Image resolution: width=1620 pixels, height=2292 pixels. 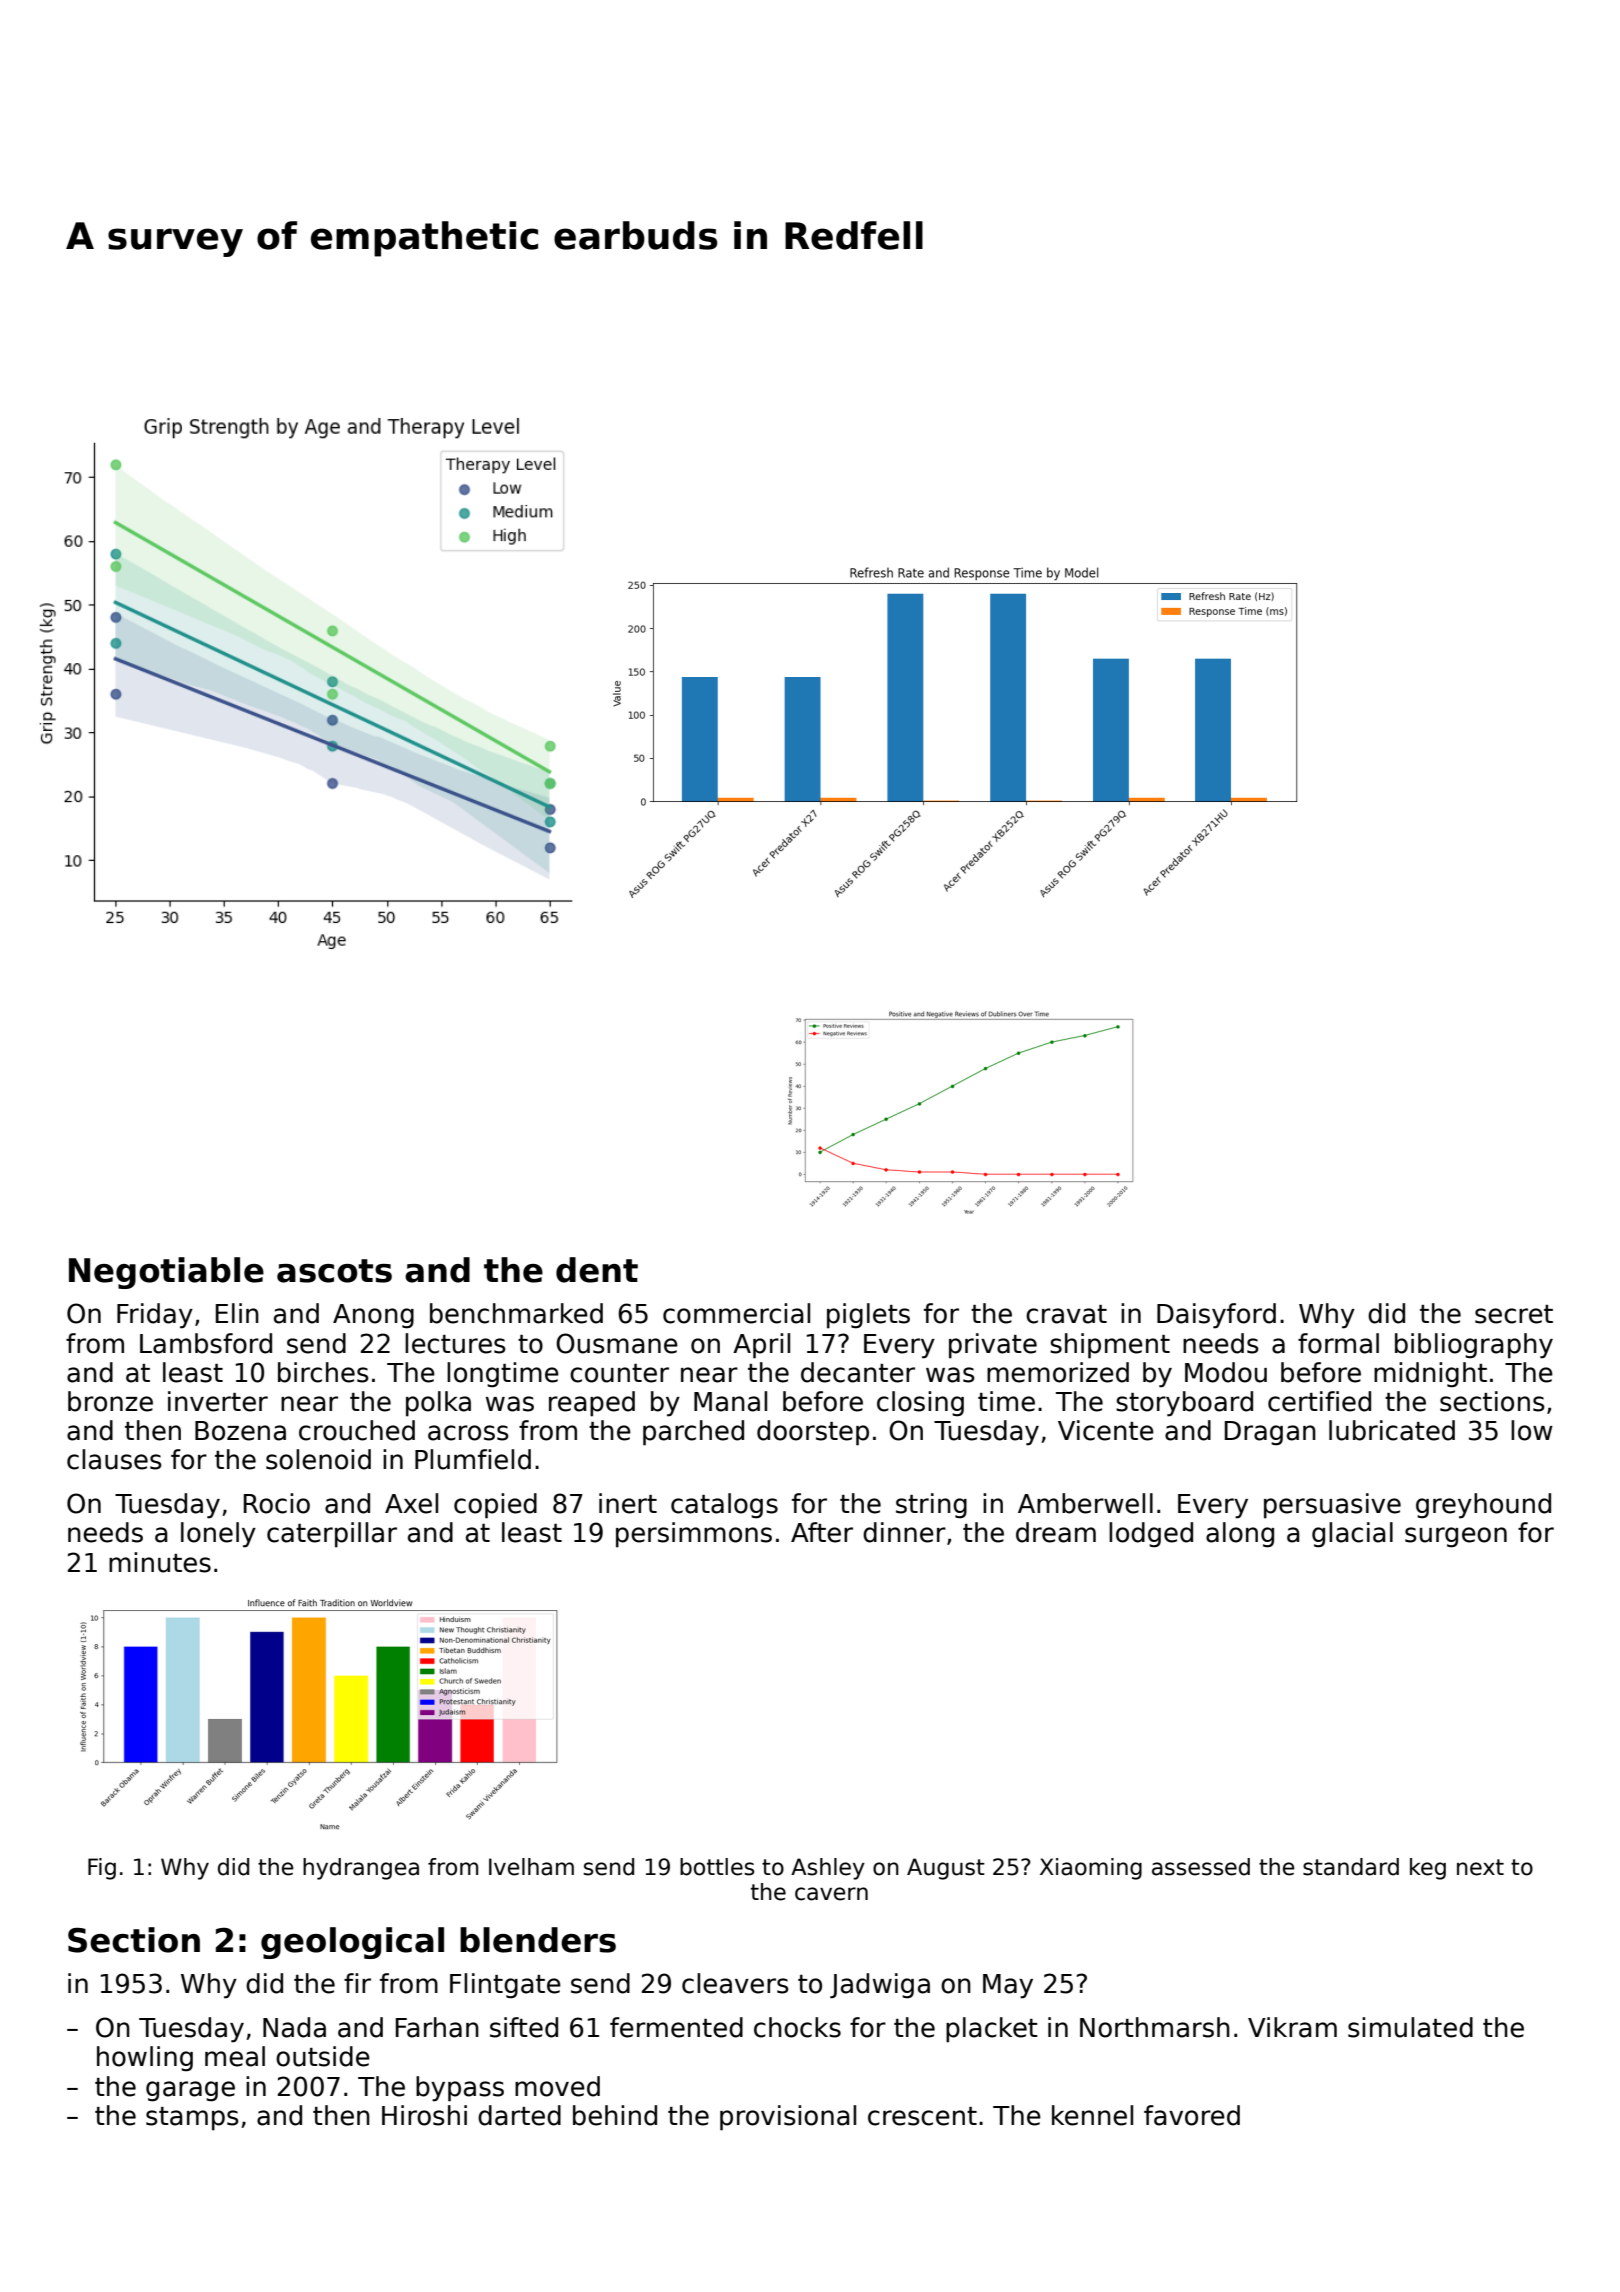 I want to click on garage, so click(x=190, y=2091).
